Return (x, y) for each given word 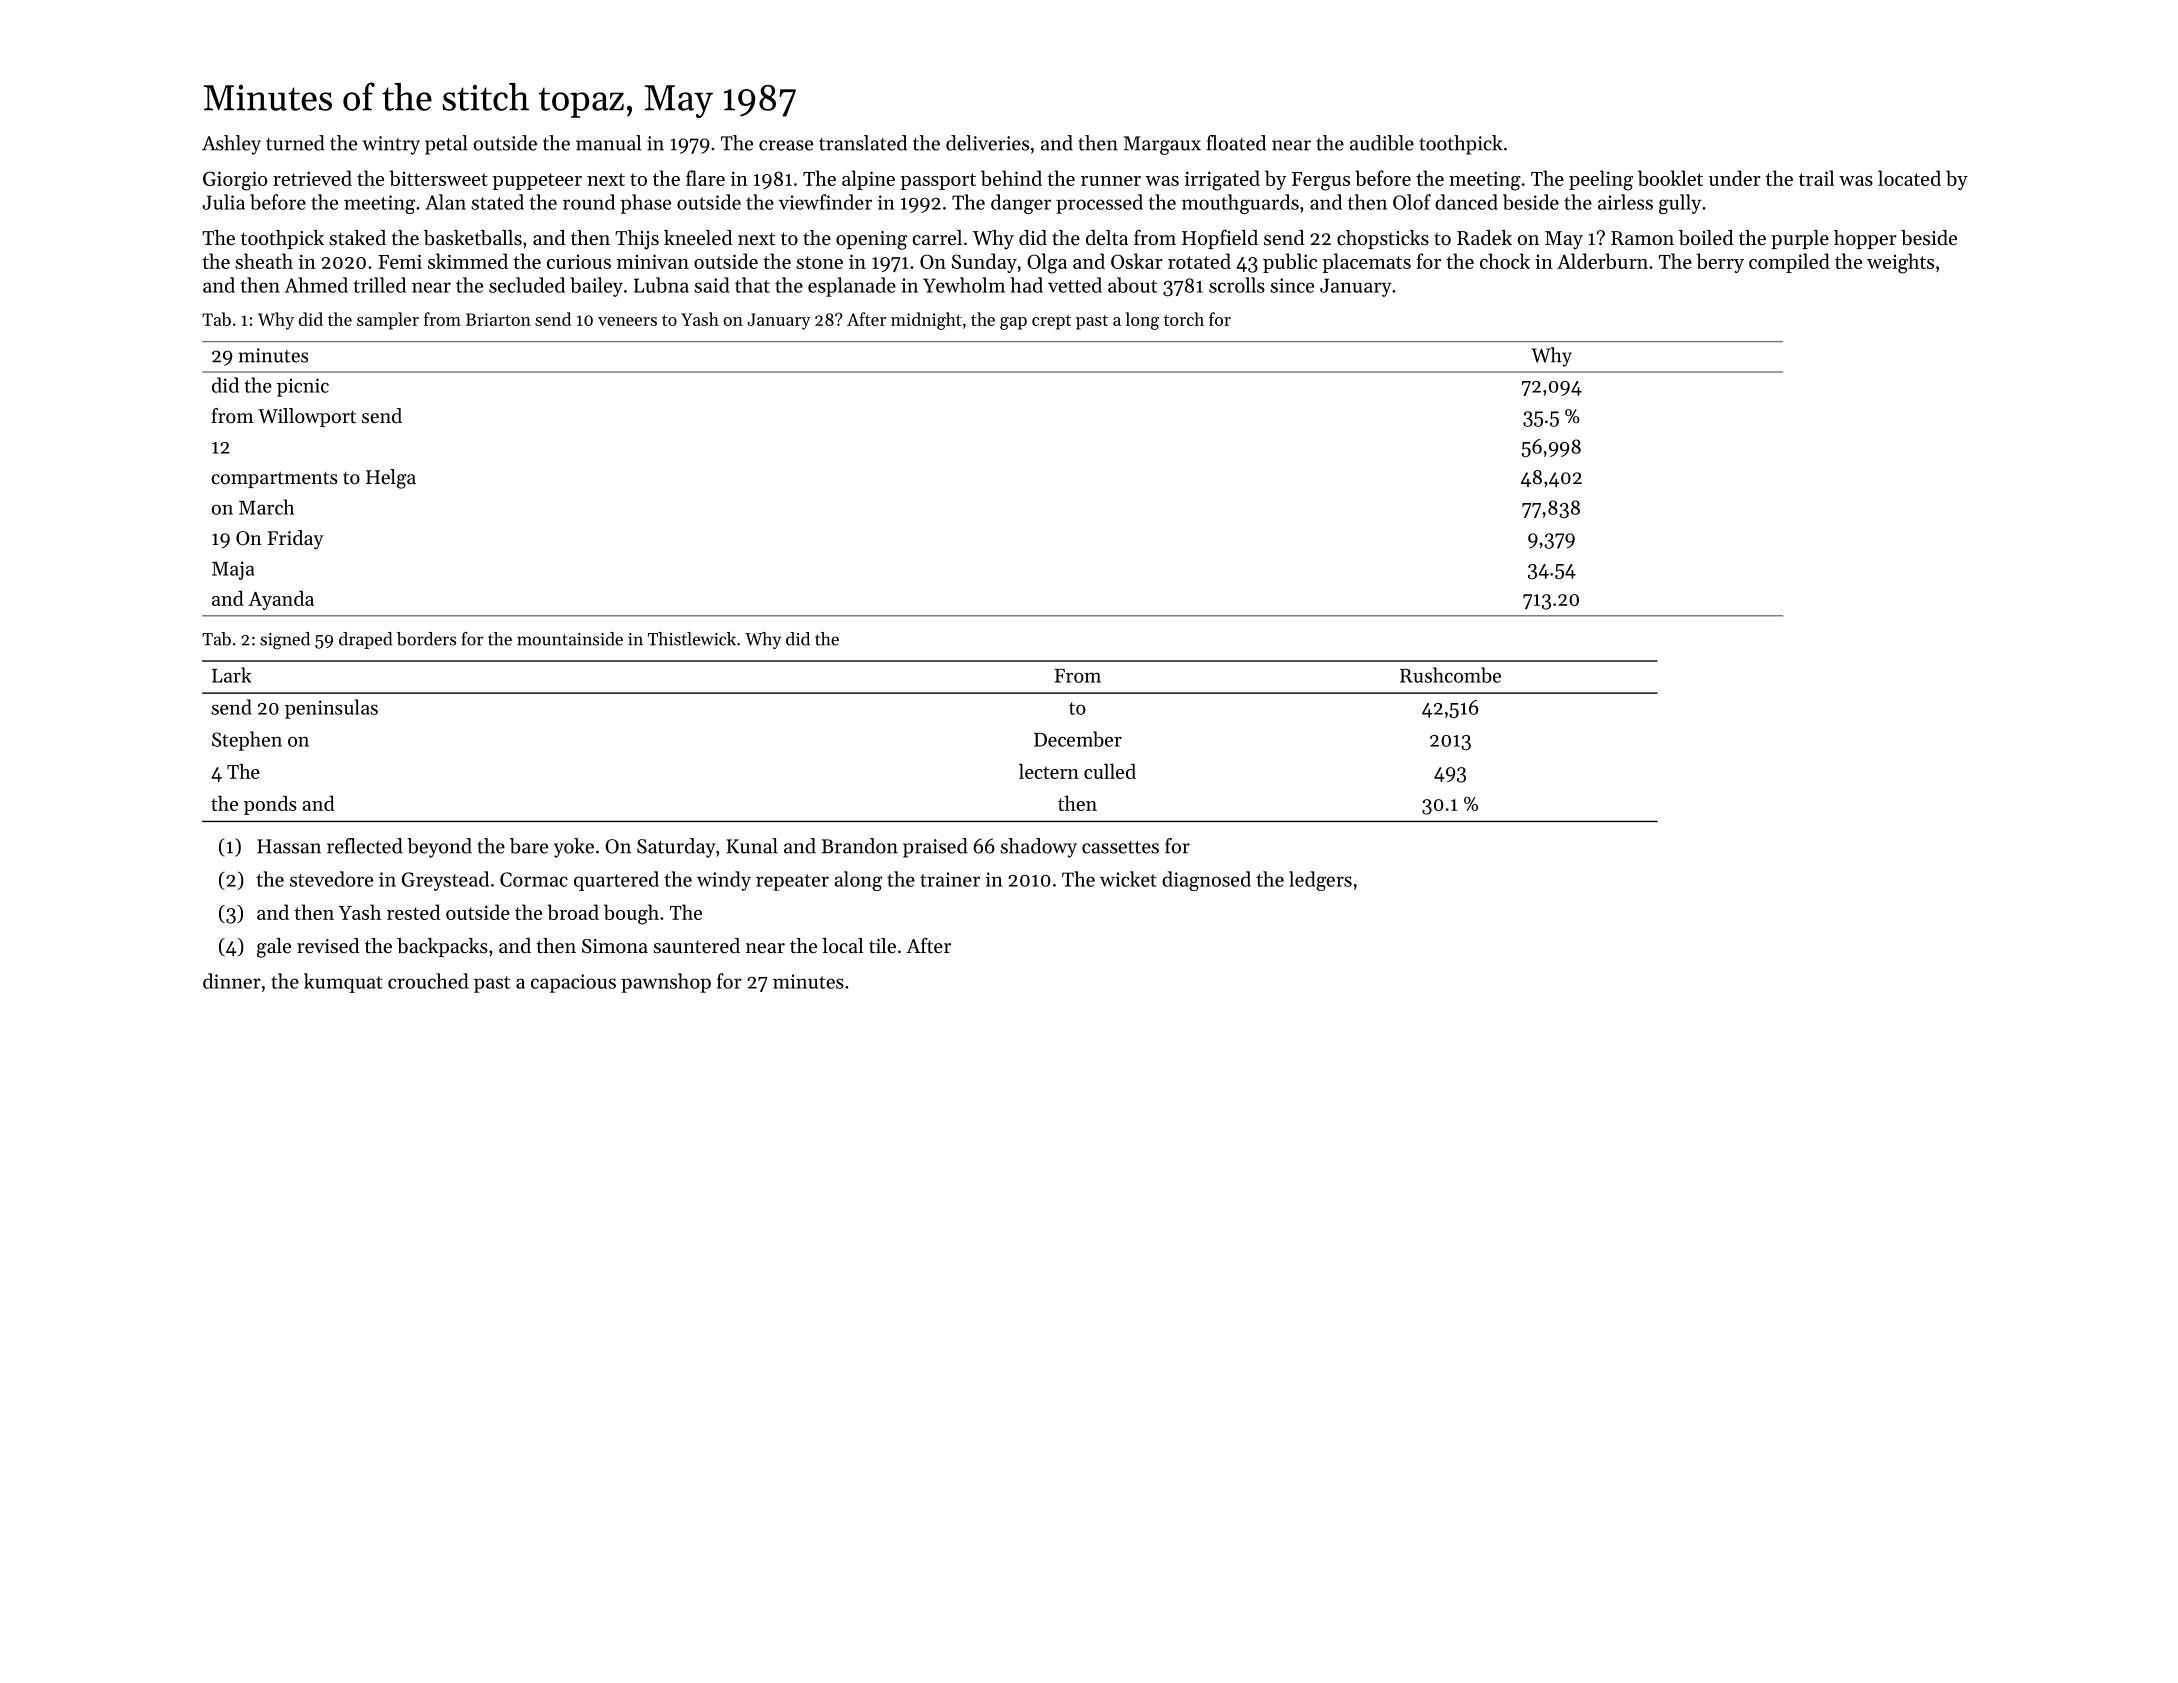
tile (882, 945)
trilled (379, 285)
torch (1184, 319)
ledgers (1320, 881)
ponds (270, 805)
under (1735, 178)
